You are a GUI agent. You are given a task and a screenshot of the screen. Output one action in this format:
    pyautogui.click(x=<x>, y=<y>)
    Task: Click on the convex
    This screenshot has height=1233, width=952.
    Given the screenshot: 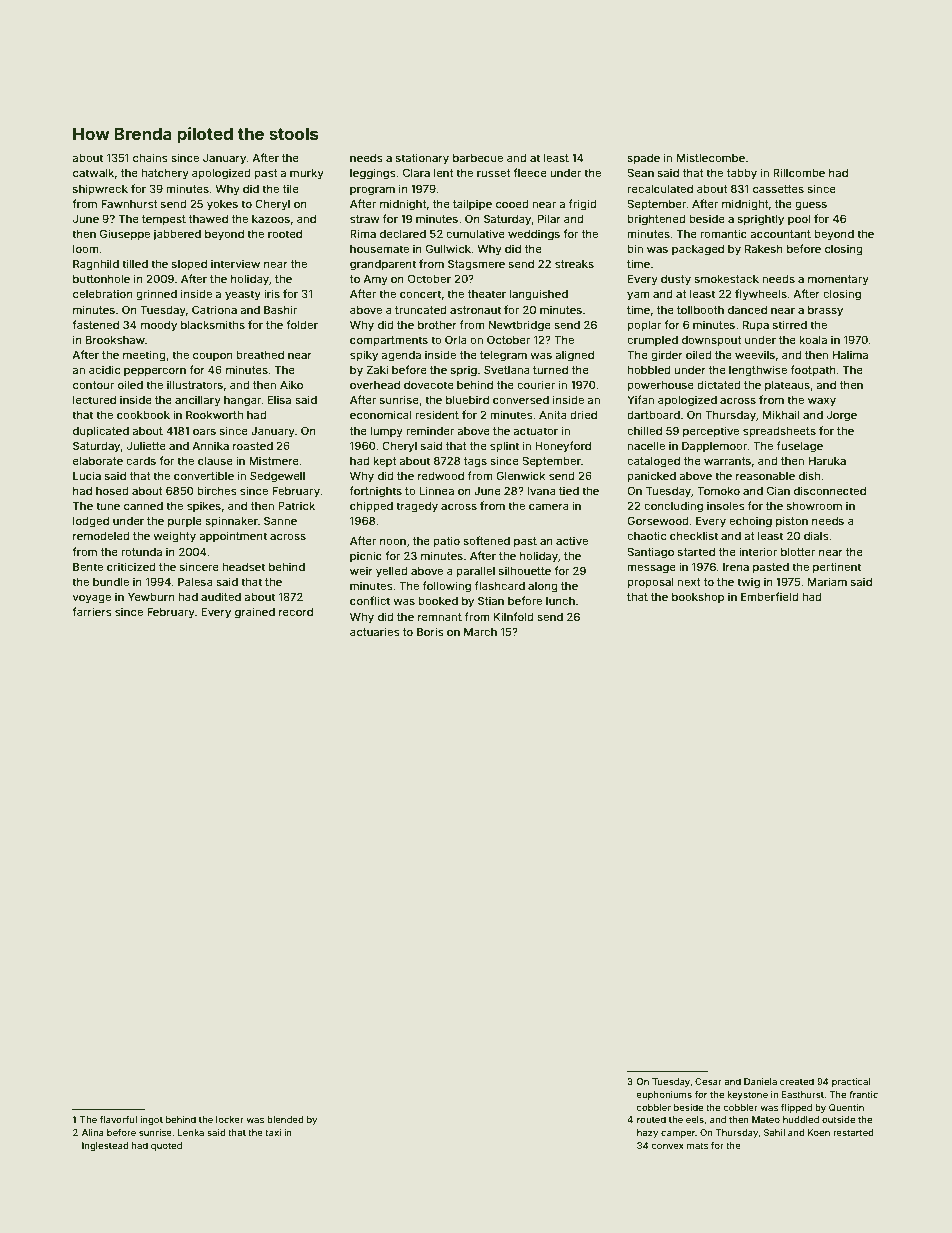 What is the action you would take?
    pyautogui.click(x=667, y=1146)
